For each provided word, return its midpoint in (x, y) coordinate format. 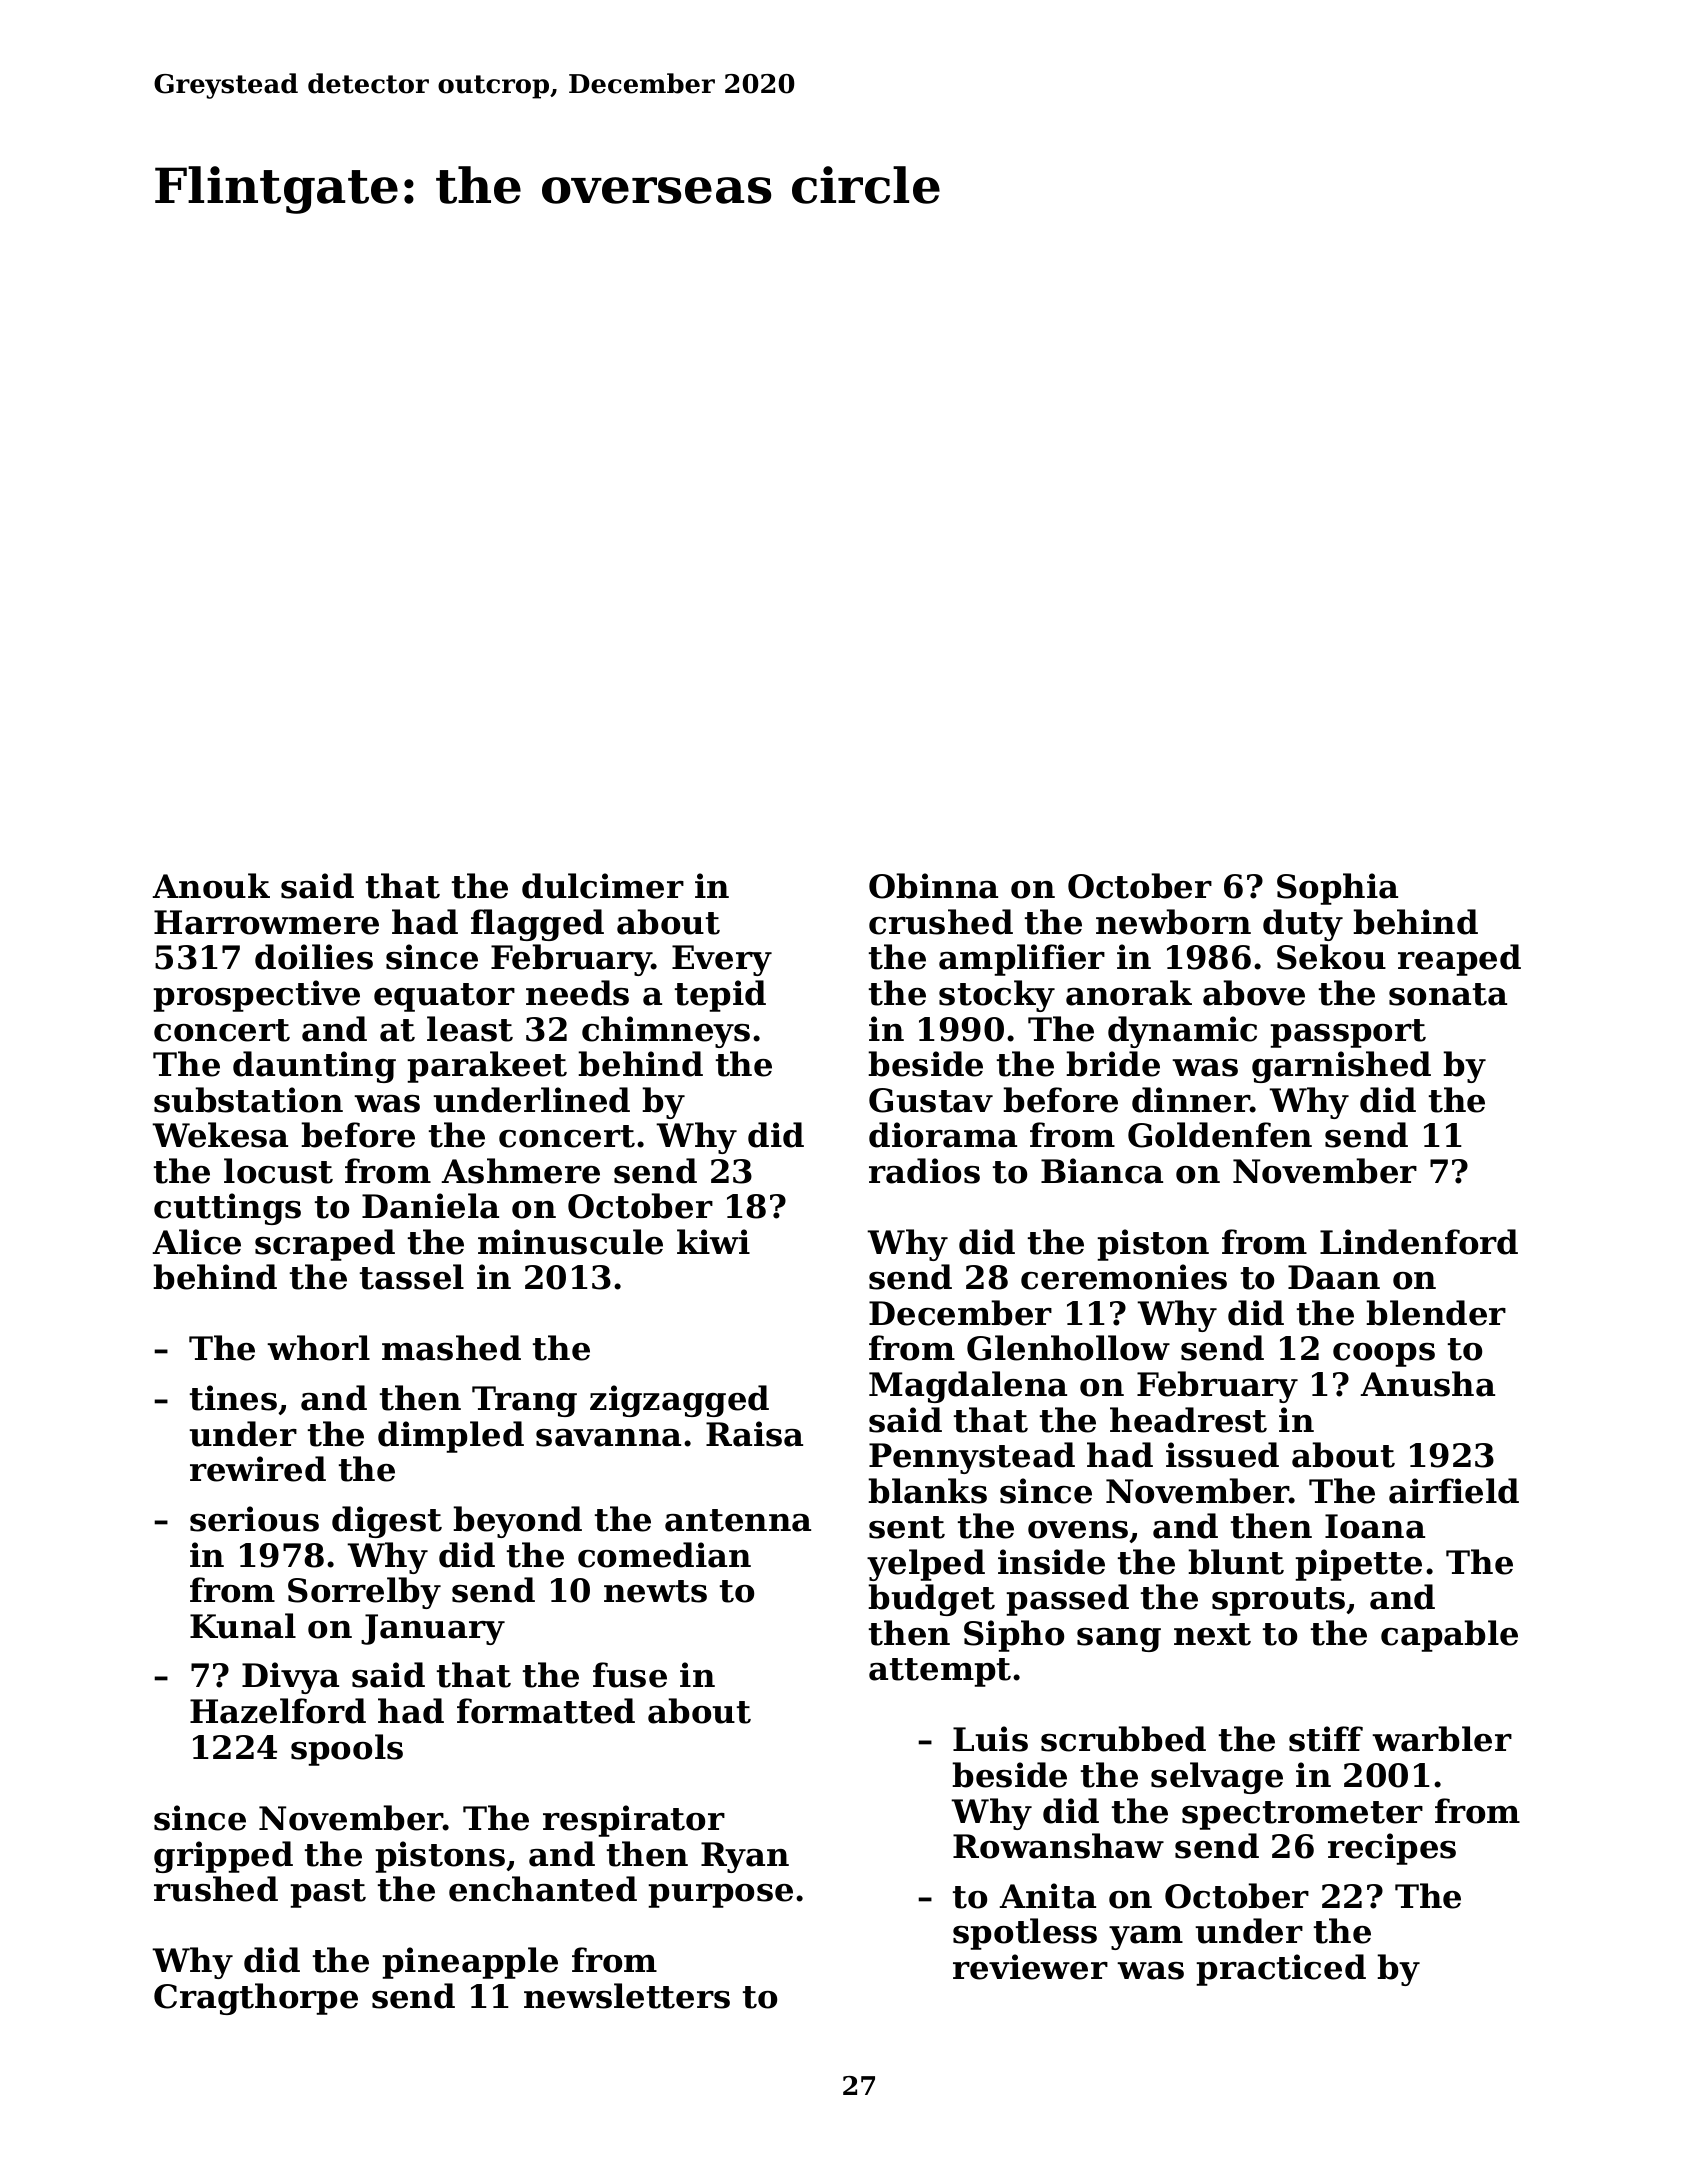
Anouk (211, 886)
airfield (1454, 1491)
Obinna (933, 886)
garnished (1341, 1067)
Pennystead (972, 1458)
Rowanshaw (1058, 1846)
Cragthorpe (256, 1999)
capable (1449, 1636)
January (433, 1629)
